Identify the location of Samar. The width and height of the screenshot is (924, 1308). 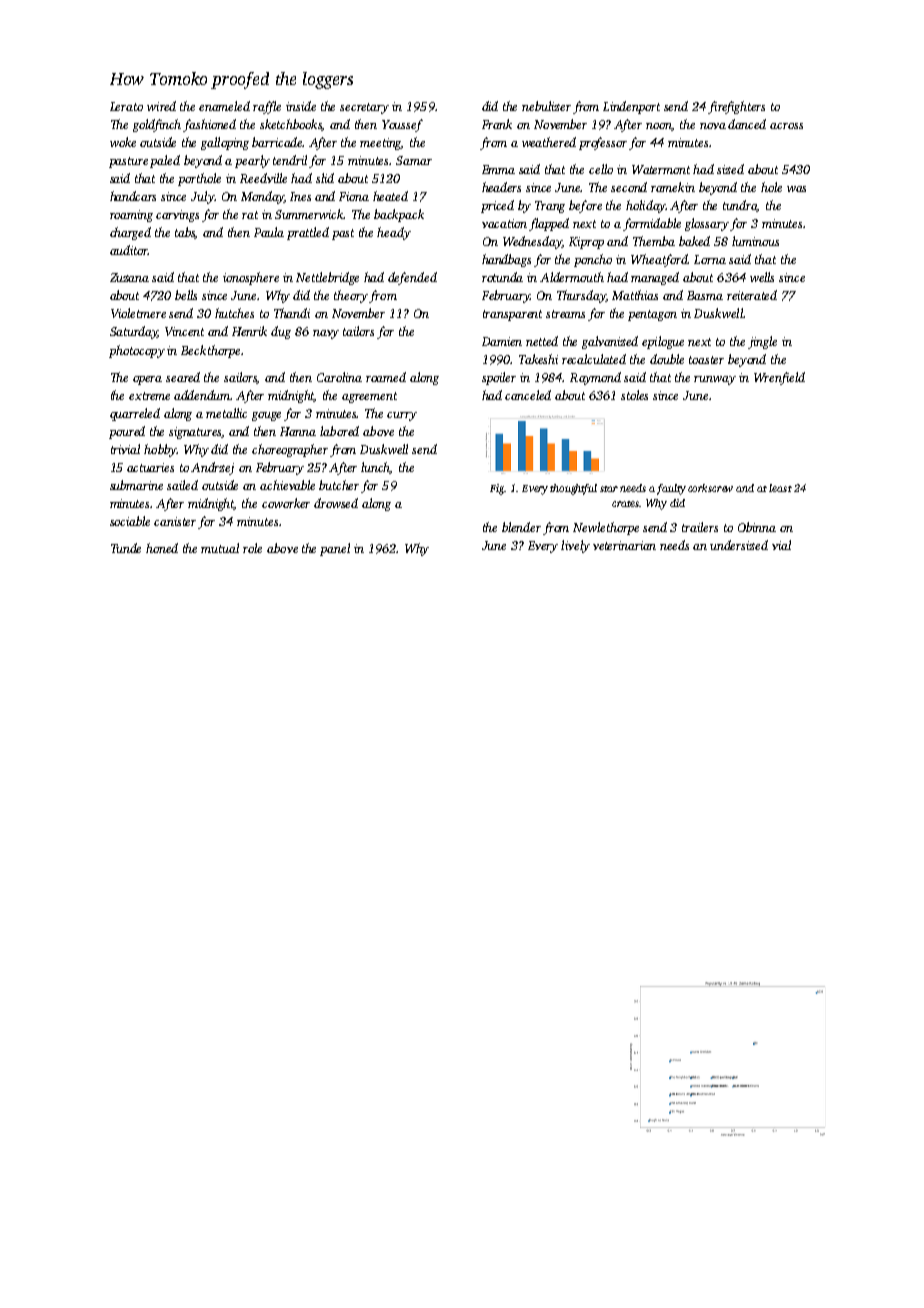
(414, 160).
